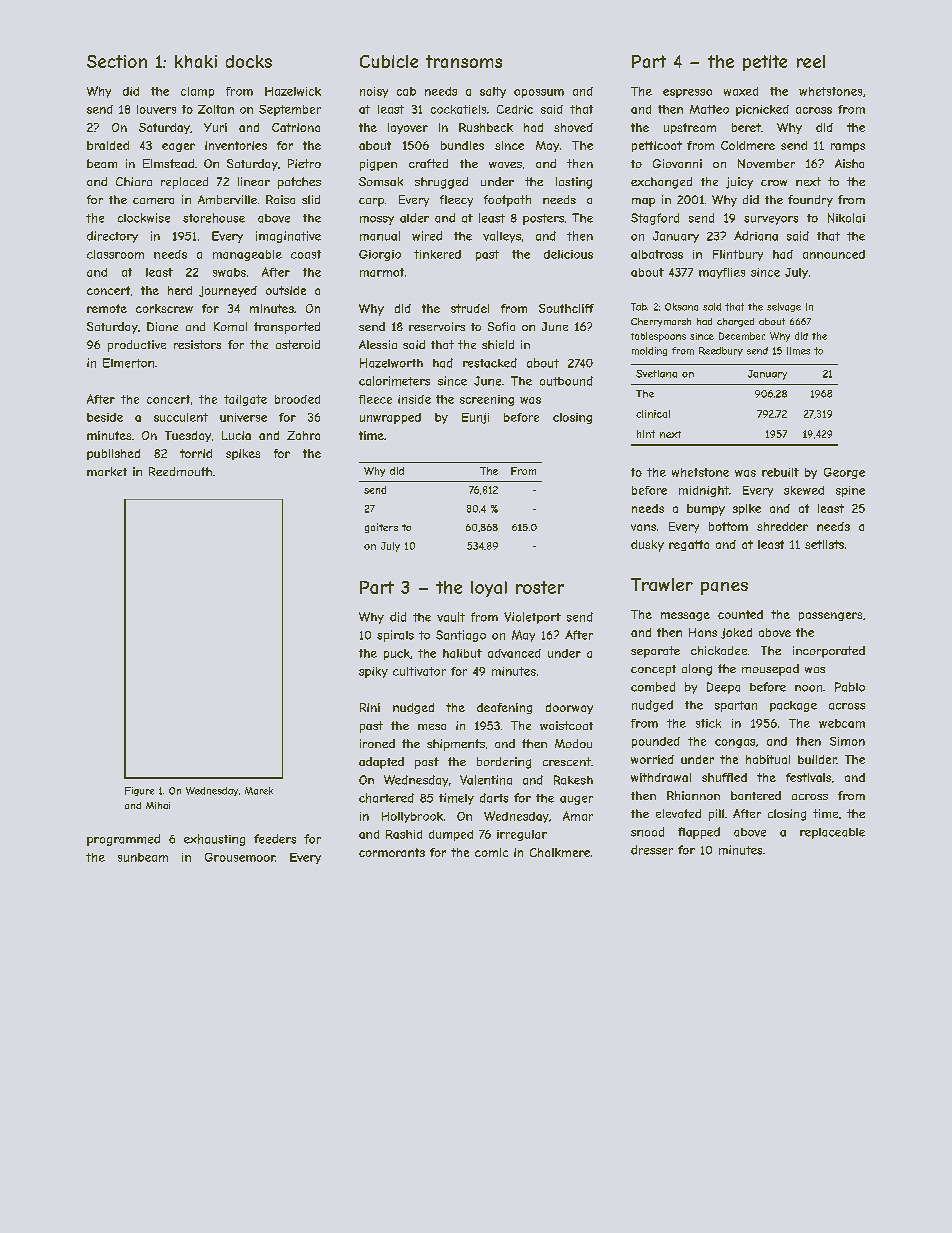 The height and width of the image is (1233, 952). I want to click on Figure, so click(139, 791).
